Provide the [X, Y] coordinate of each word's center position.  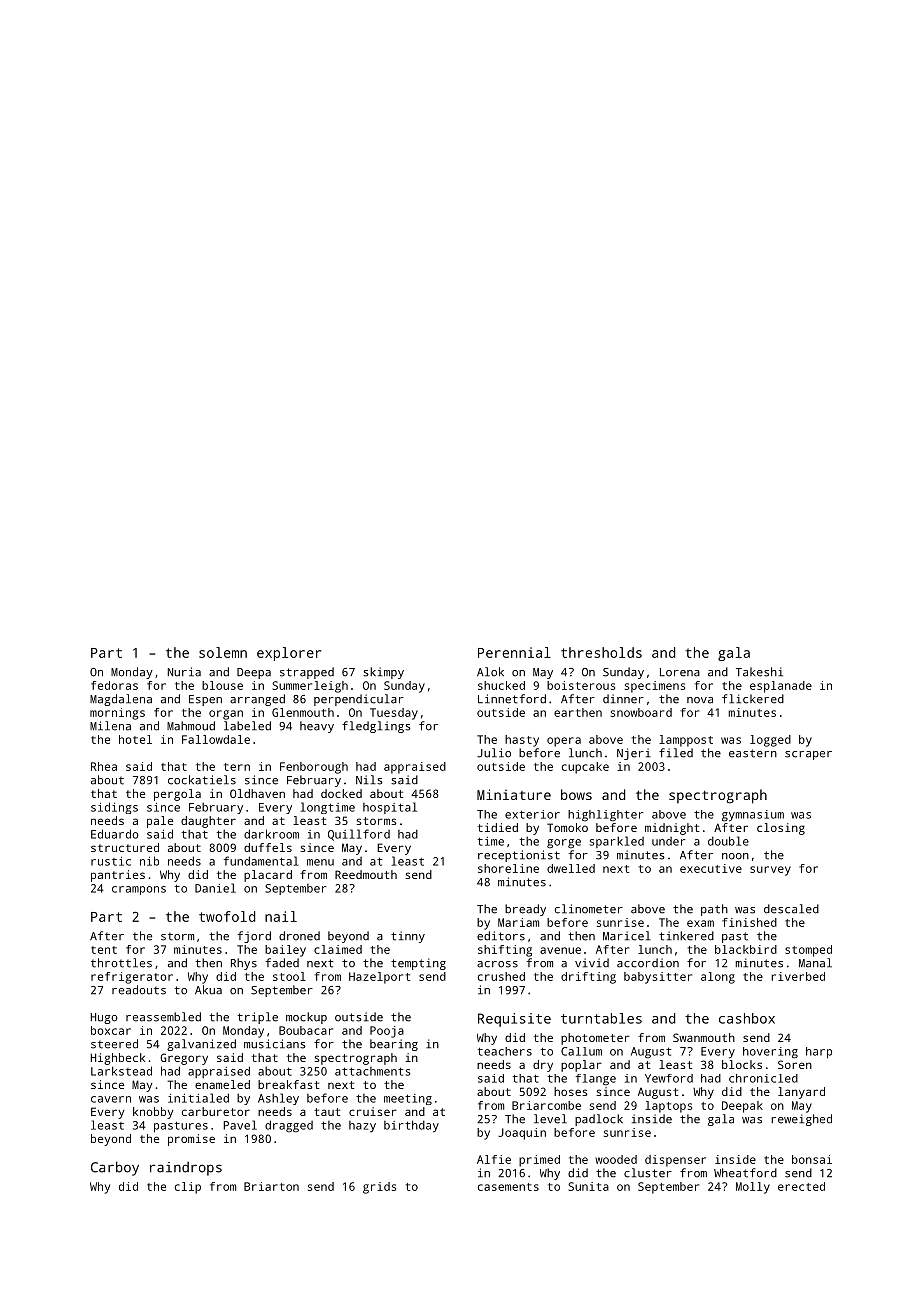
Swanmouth [704, 1037]
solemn [223, 652]
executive [711, 868]
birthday [411, 1126]
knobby [153, 1113]
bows [576, 794]
